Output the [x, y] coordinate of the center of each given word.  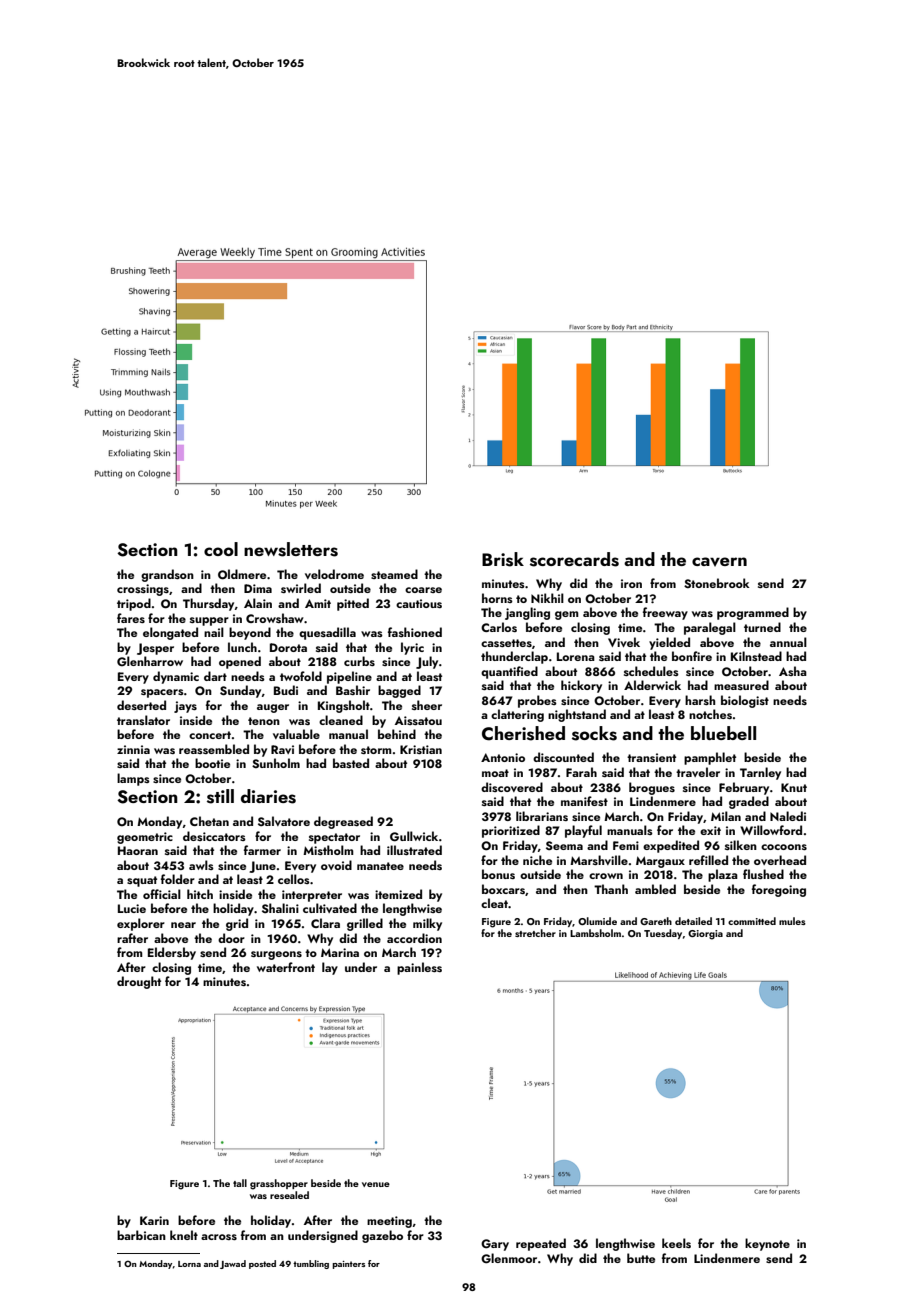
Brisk [503, 559]
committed [752, 921]
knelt [184, 1235]
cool [221, 549]
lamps [133, 779]
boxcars [503, 889]
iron [631, 583]
